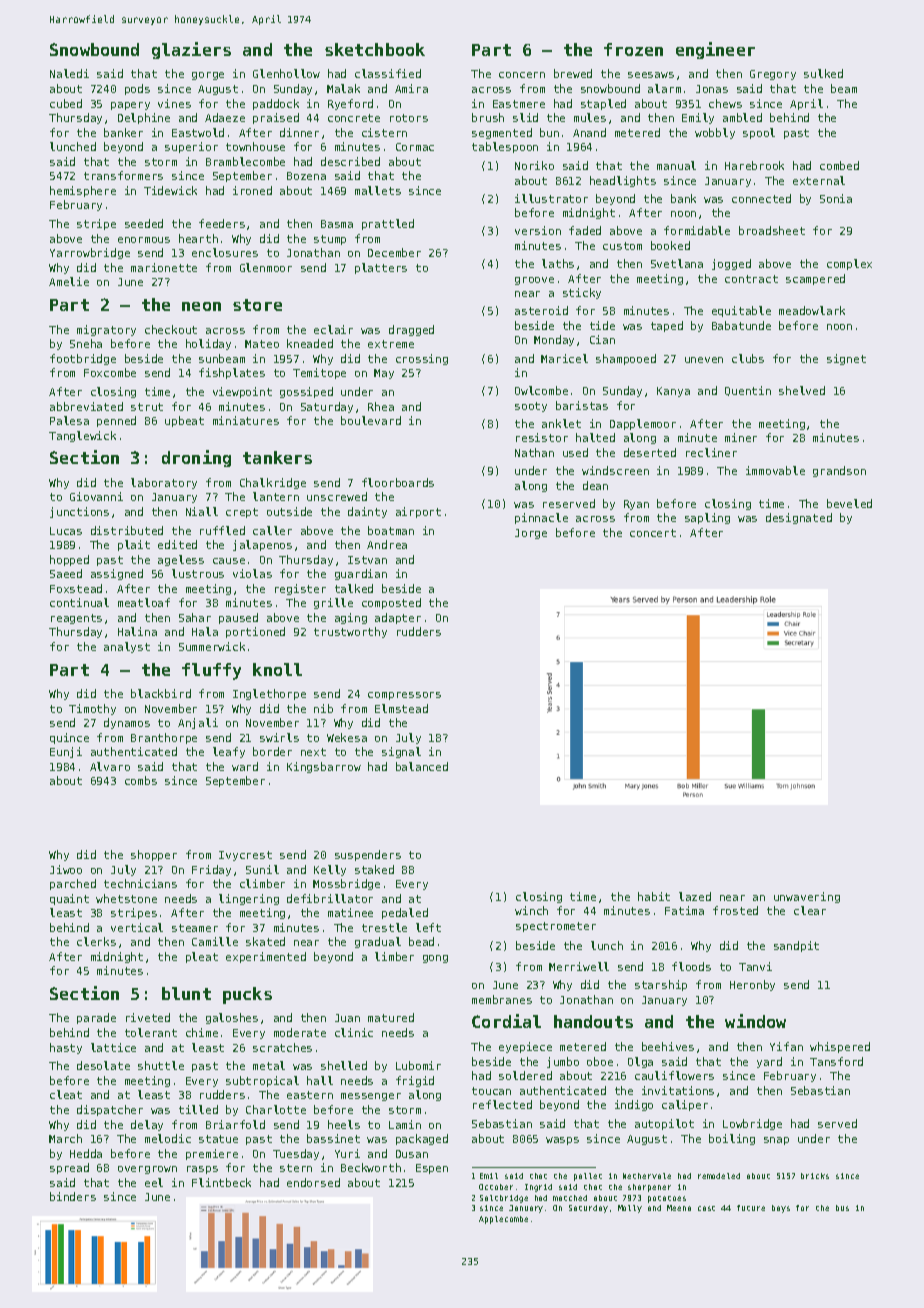 Image resolution: width=924 pixels, height=1308 pixels. What do you see at coordinates (807, 897) in the screenshot?
I see `unwavering` at bounding box center [807, 897].
